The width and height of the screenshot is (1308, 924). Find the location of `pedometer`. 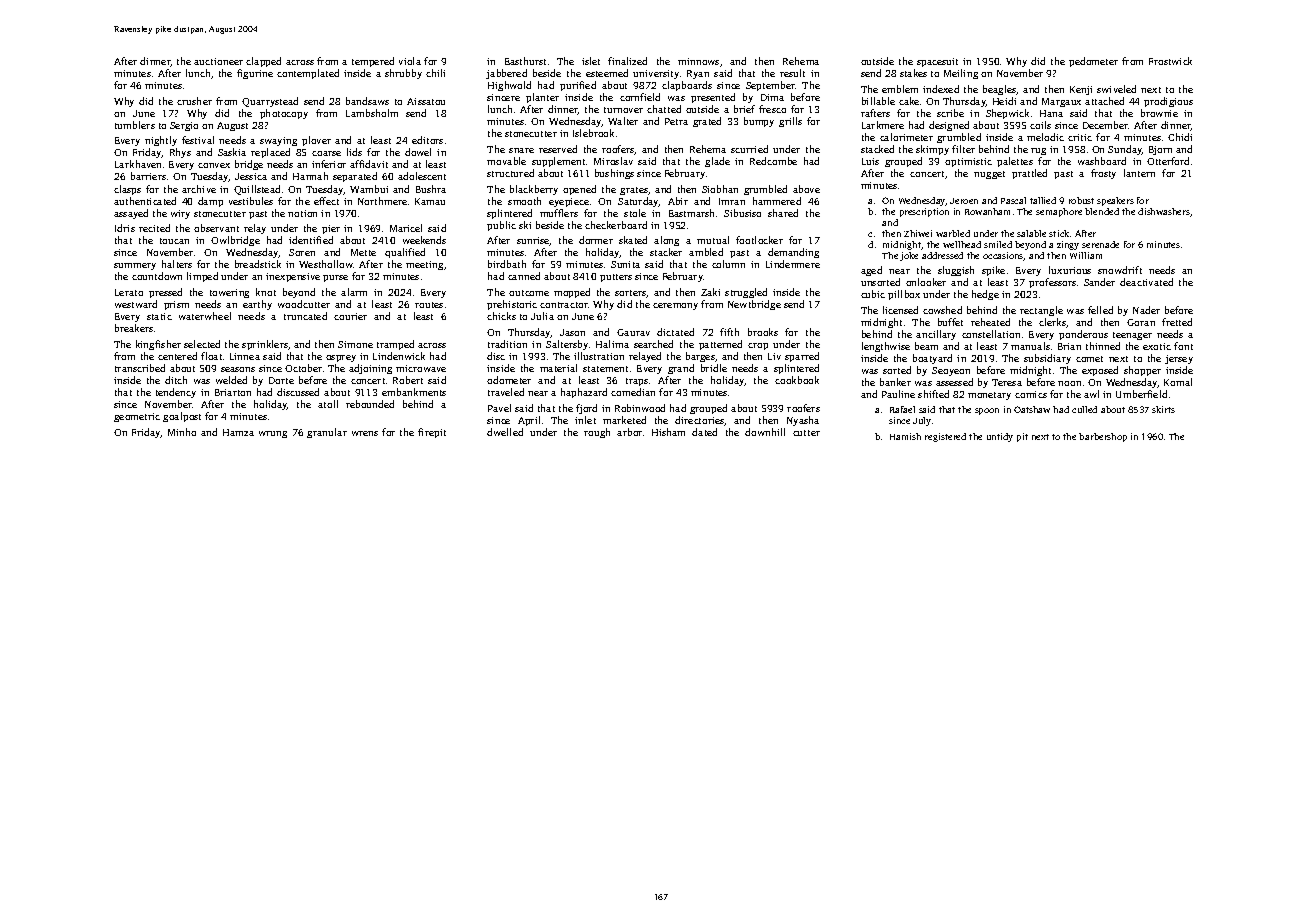

pedometer is located at coordinates (1093, 62).
